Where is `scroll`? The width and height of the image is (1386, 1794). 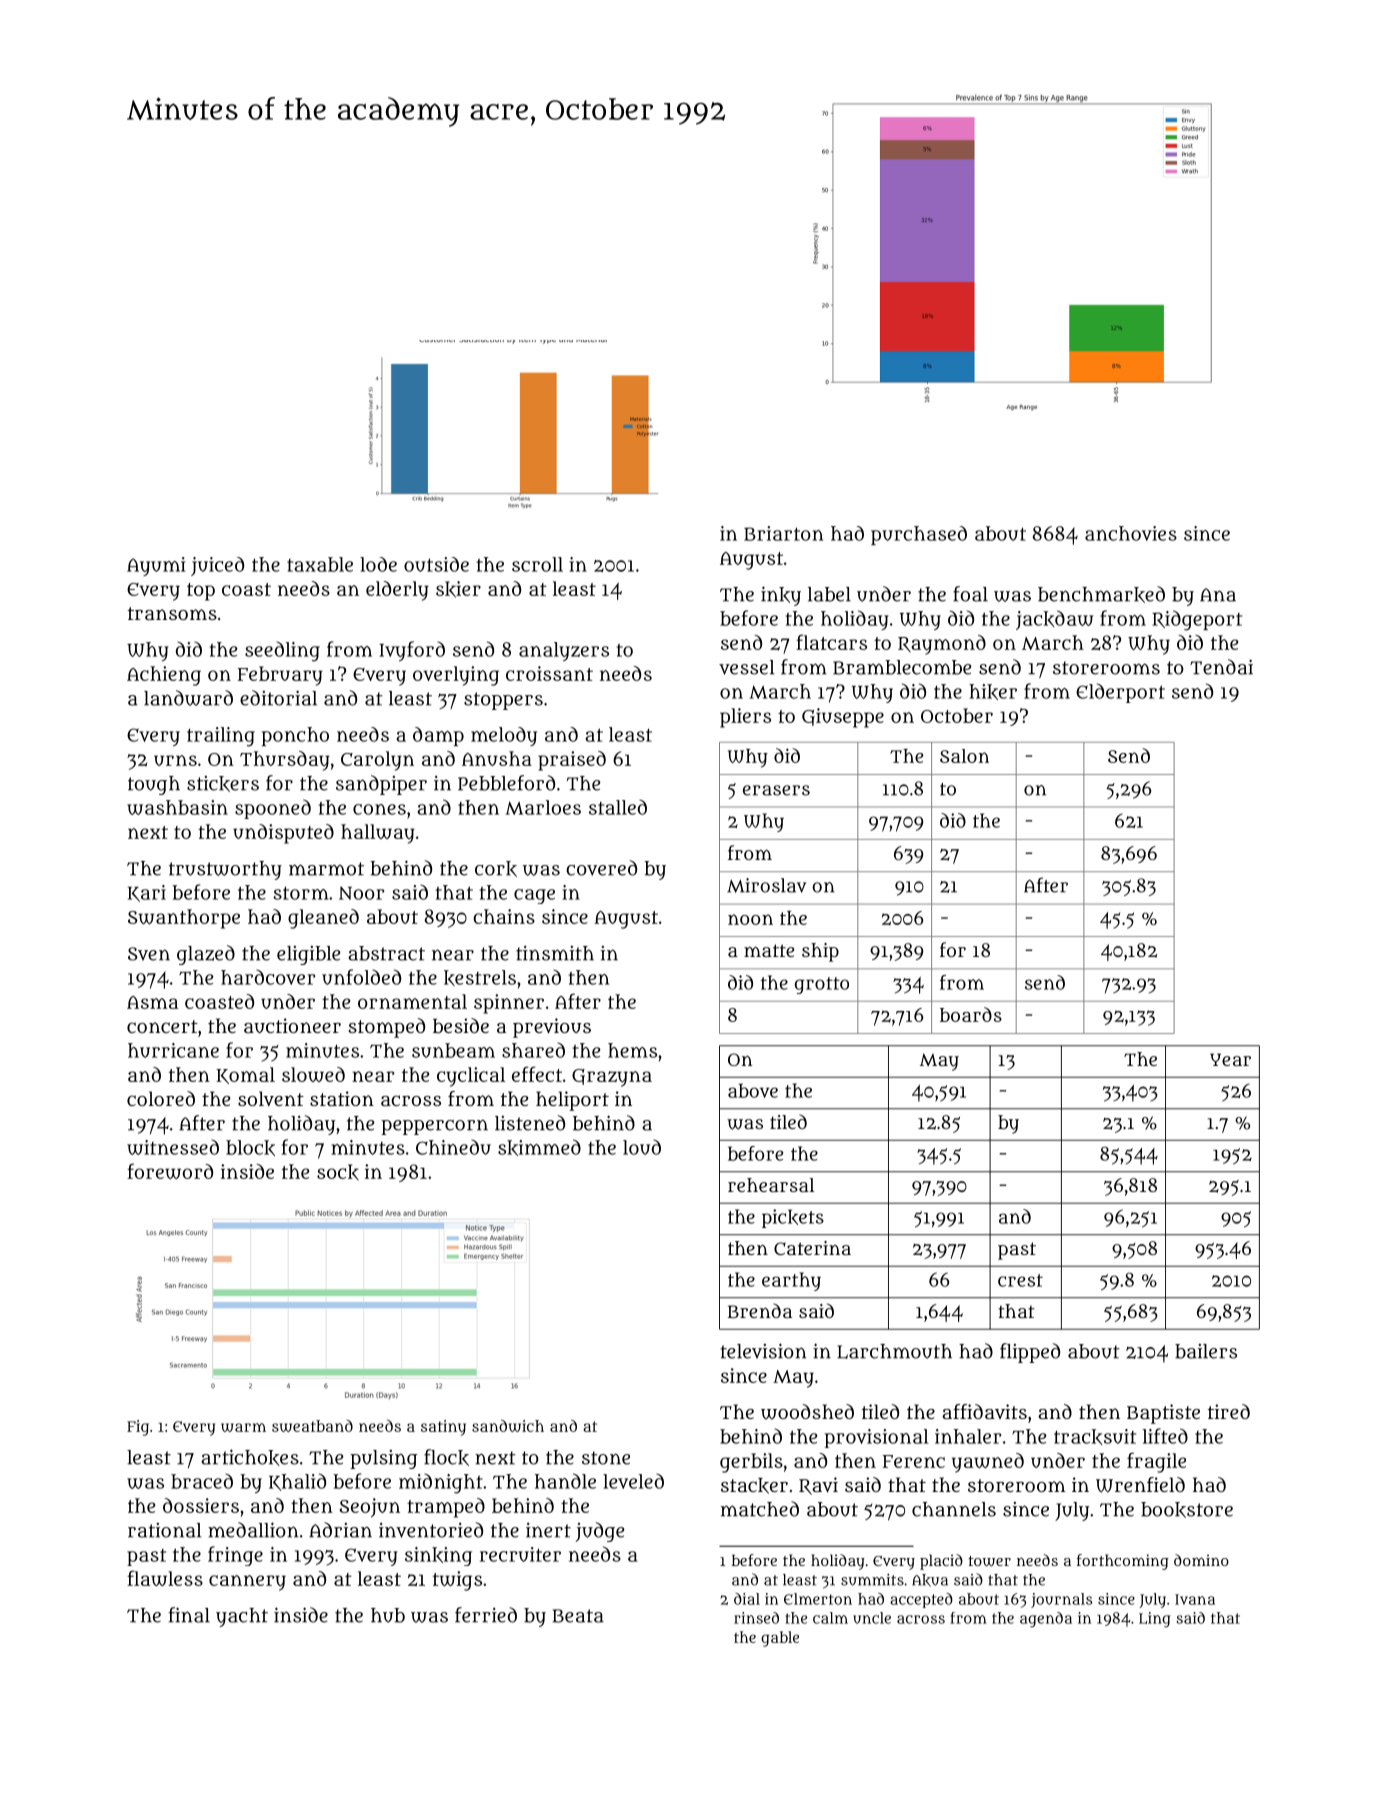
scroll is located at coordinates (537, 564).
